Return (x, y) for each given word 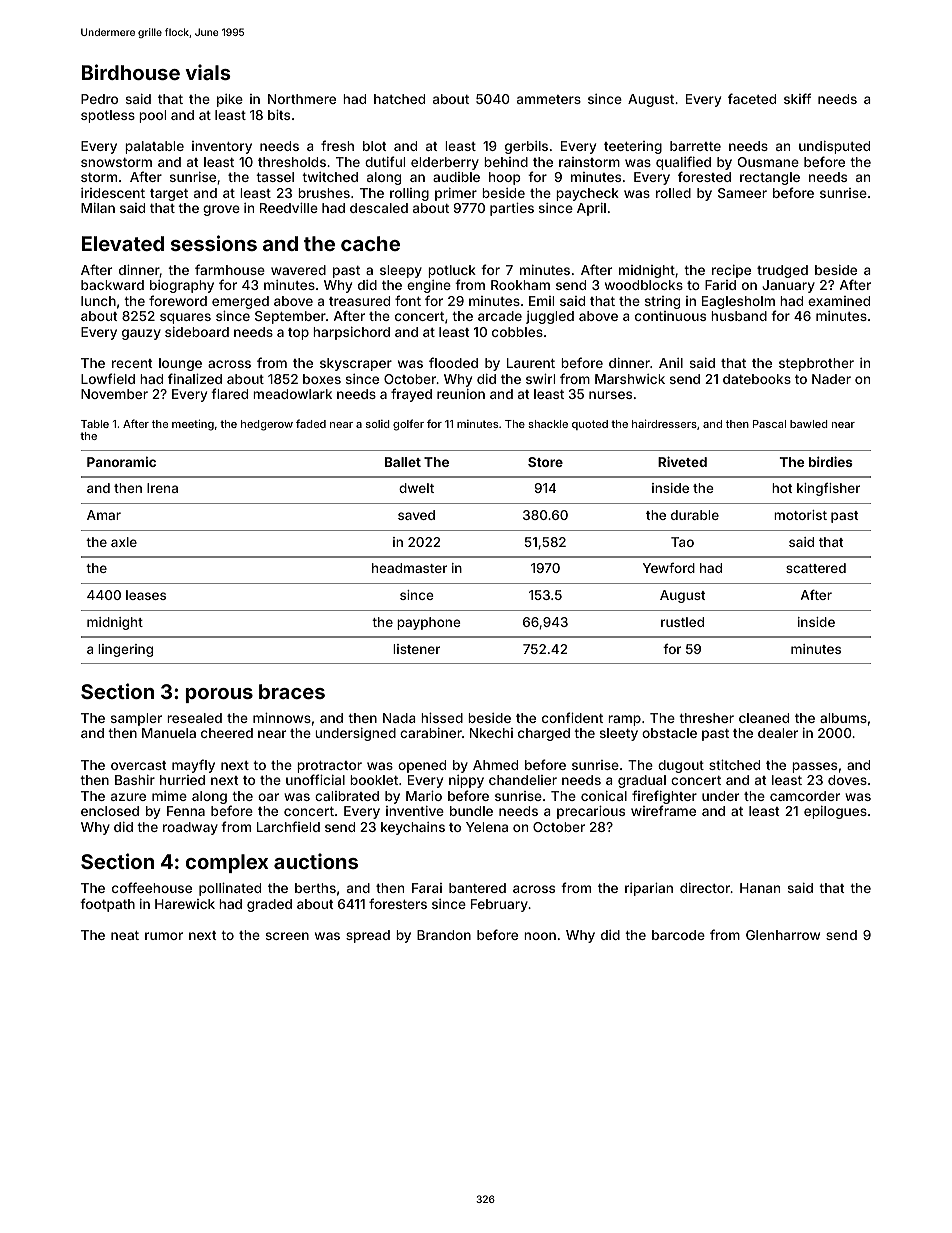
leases (146, 595)
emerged (240, 303)
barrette (695, 146)
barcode (678, 935)
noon (540, 936)
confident (572, 717)
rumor (164, 936)
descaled (379, 208)
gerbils (526, 147)
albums (843, 718)
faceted (752, 98)
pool (152, 116)
